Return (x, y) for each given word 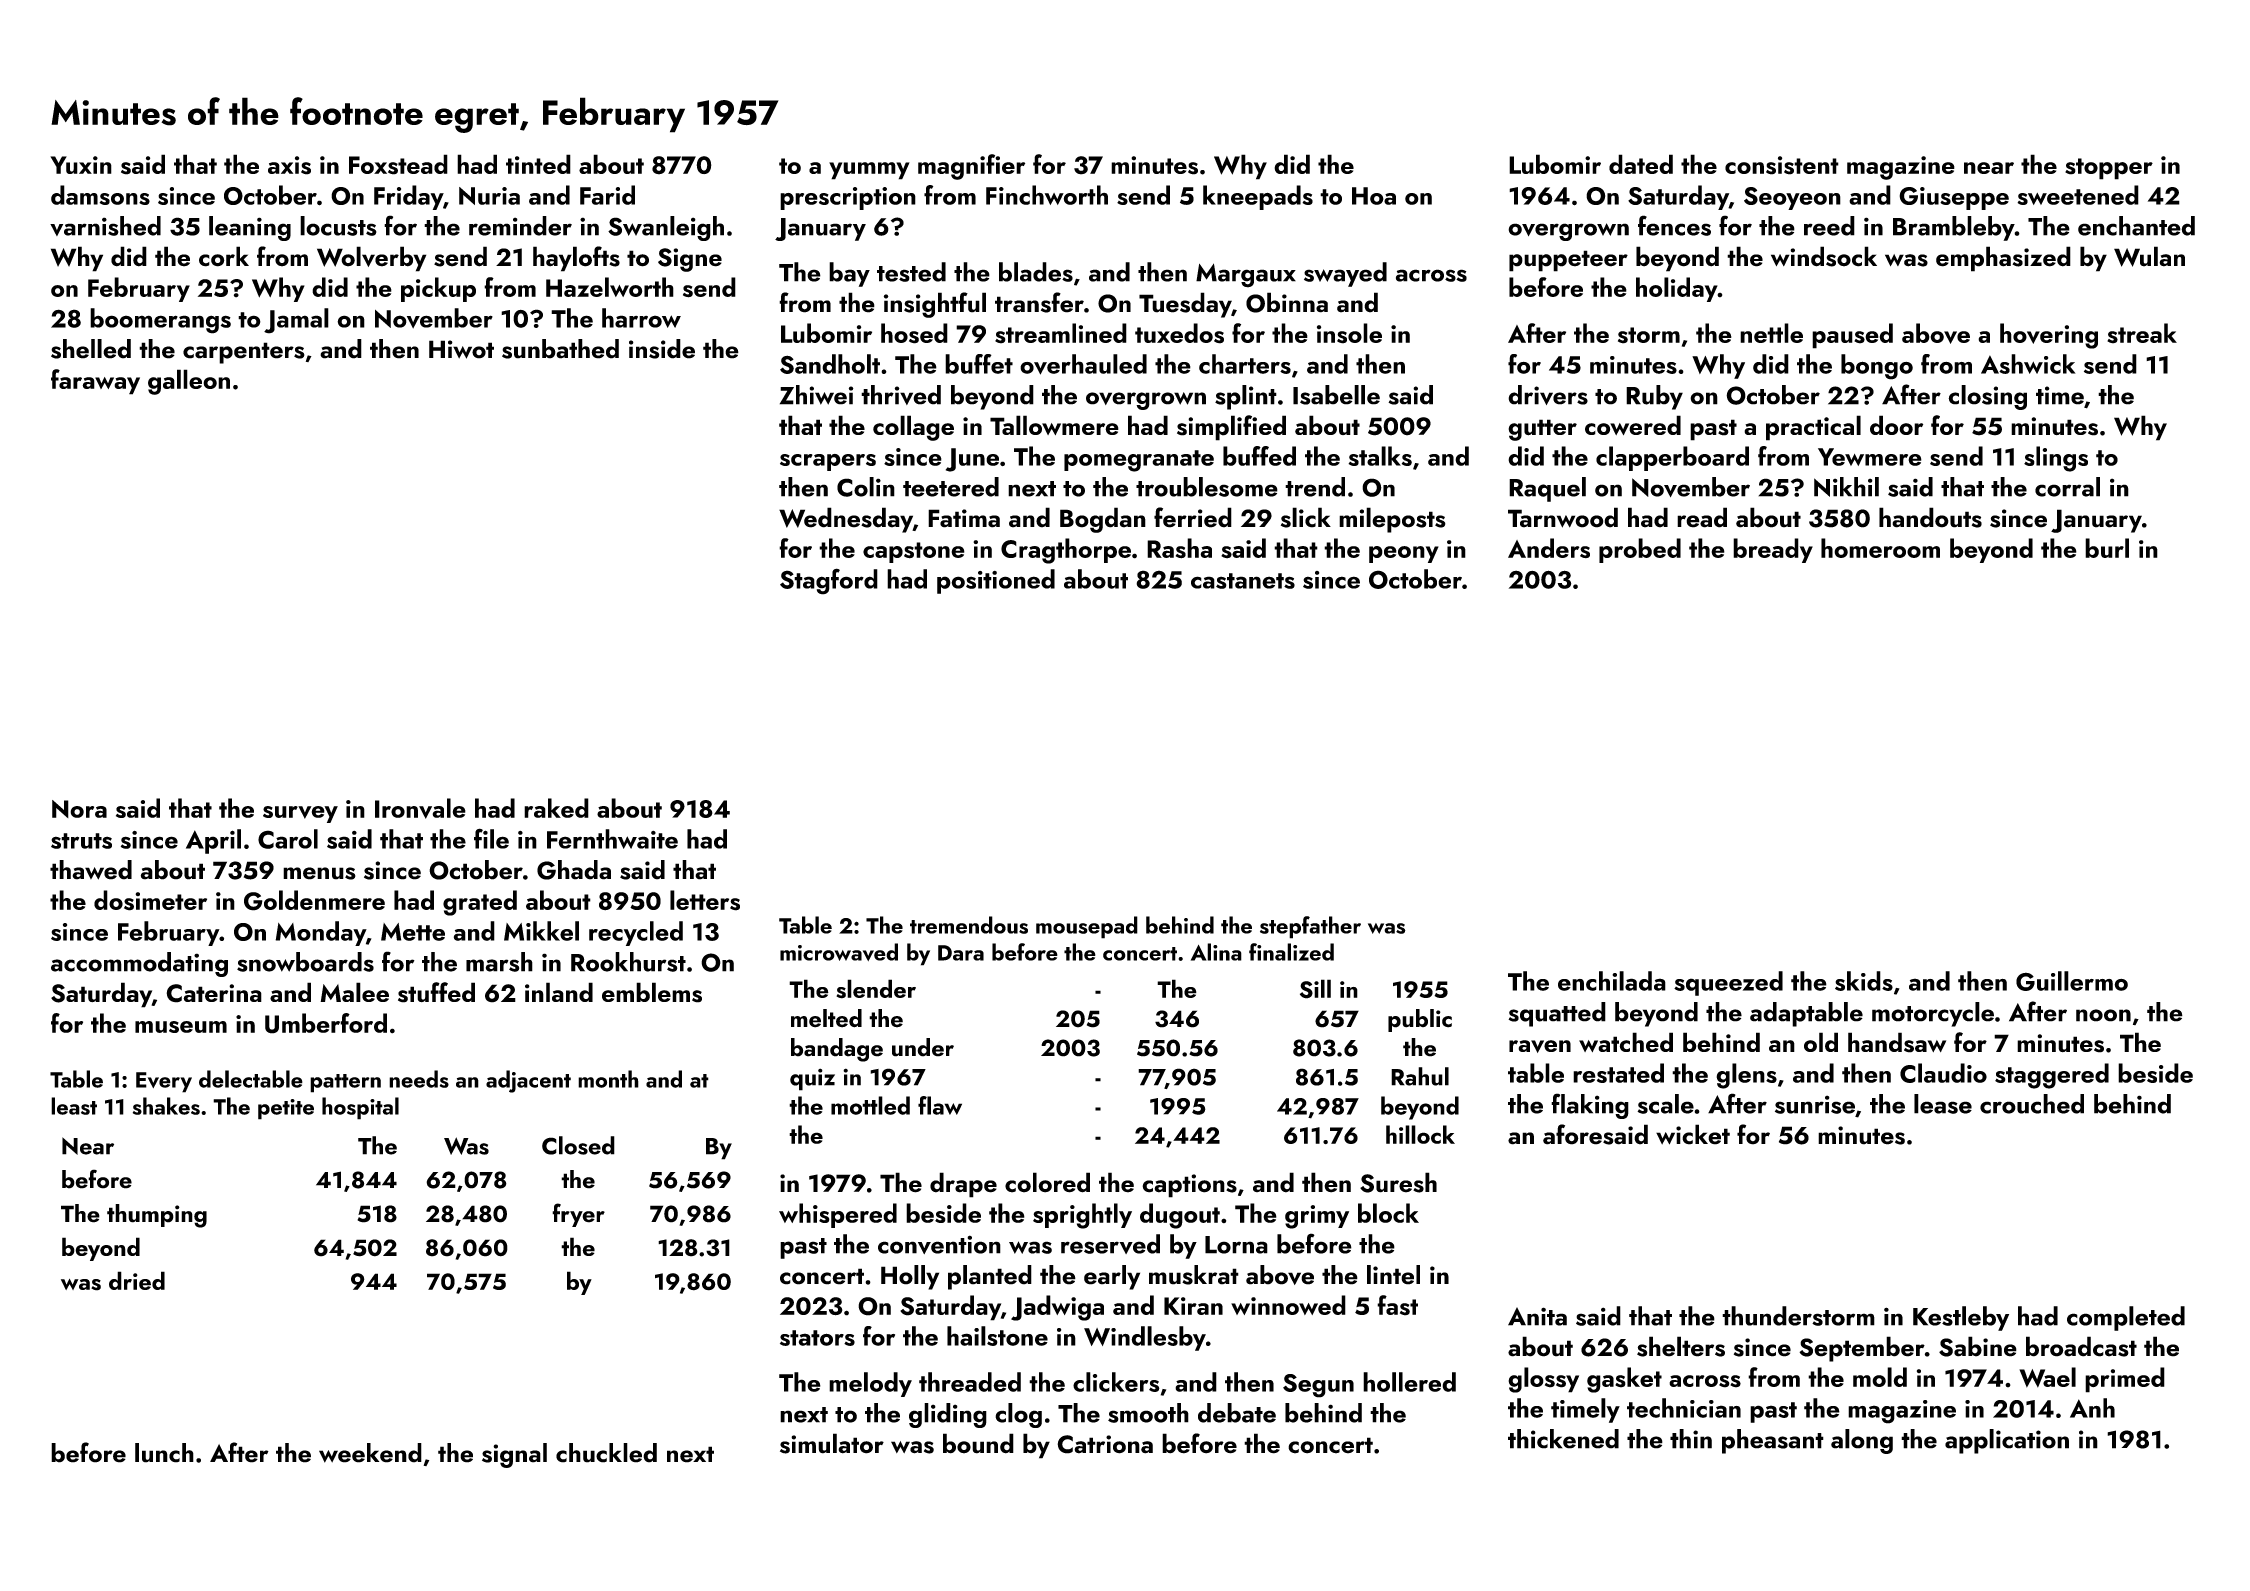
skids (1864, 981)
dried (137, 1280)
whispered (838, 1215)
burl (2107, 548)
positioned (996, 581)
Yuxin (81, 165)
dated (1641, 164)
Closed (578, 1145)
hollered (1409, 1382)
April (213, 841)
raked (556, 808)
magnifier (971, 167)
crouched (2032, 1104)
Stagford (829, 581)
